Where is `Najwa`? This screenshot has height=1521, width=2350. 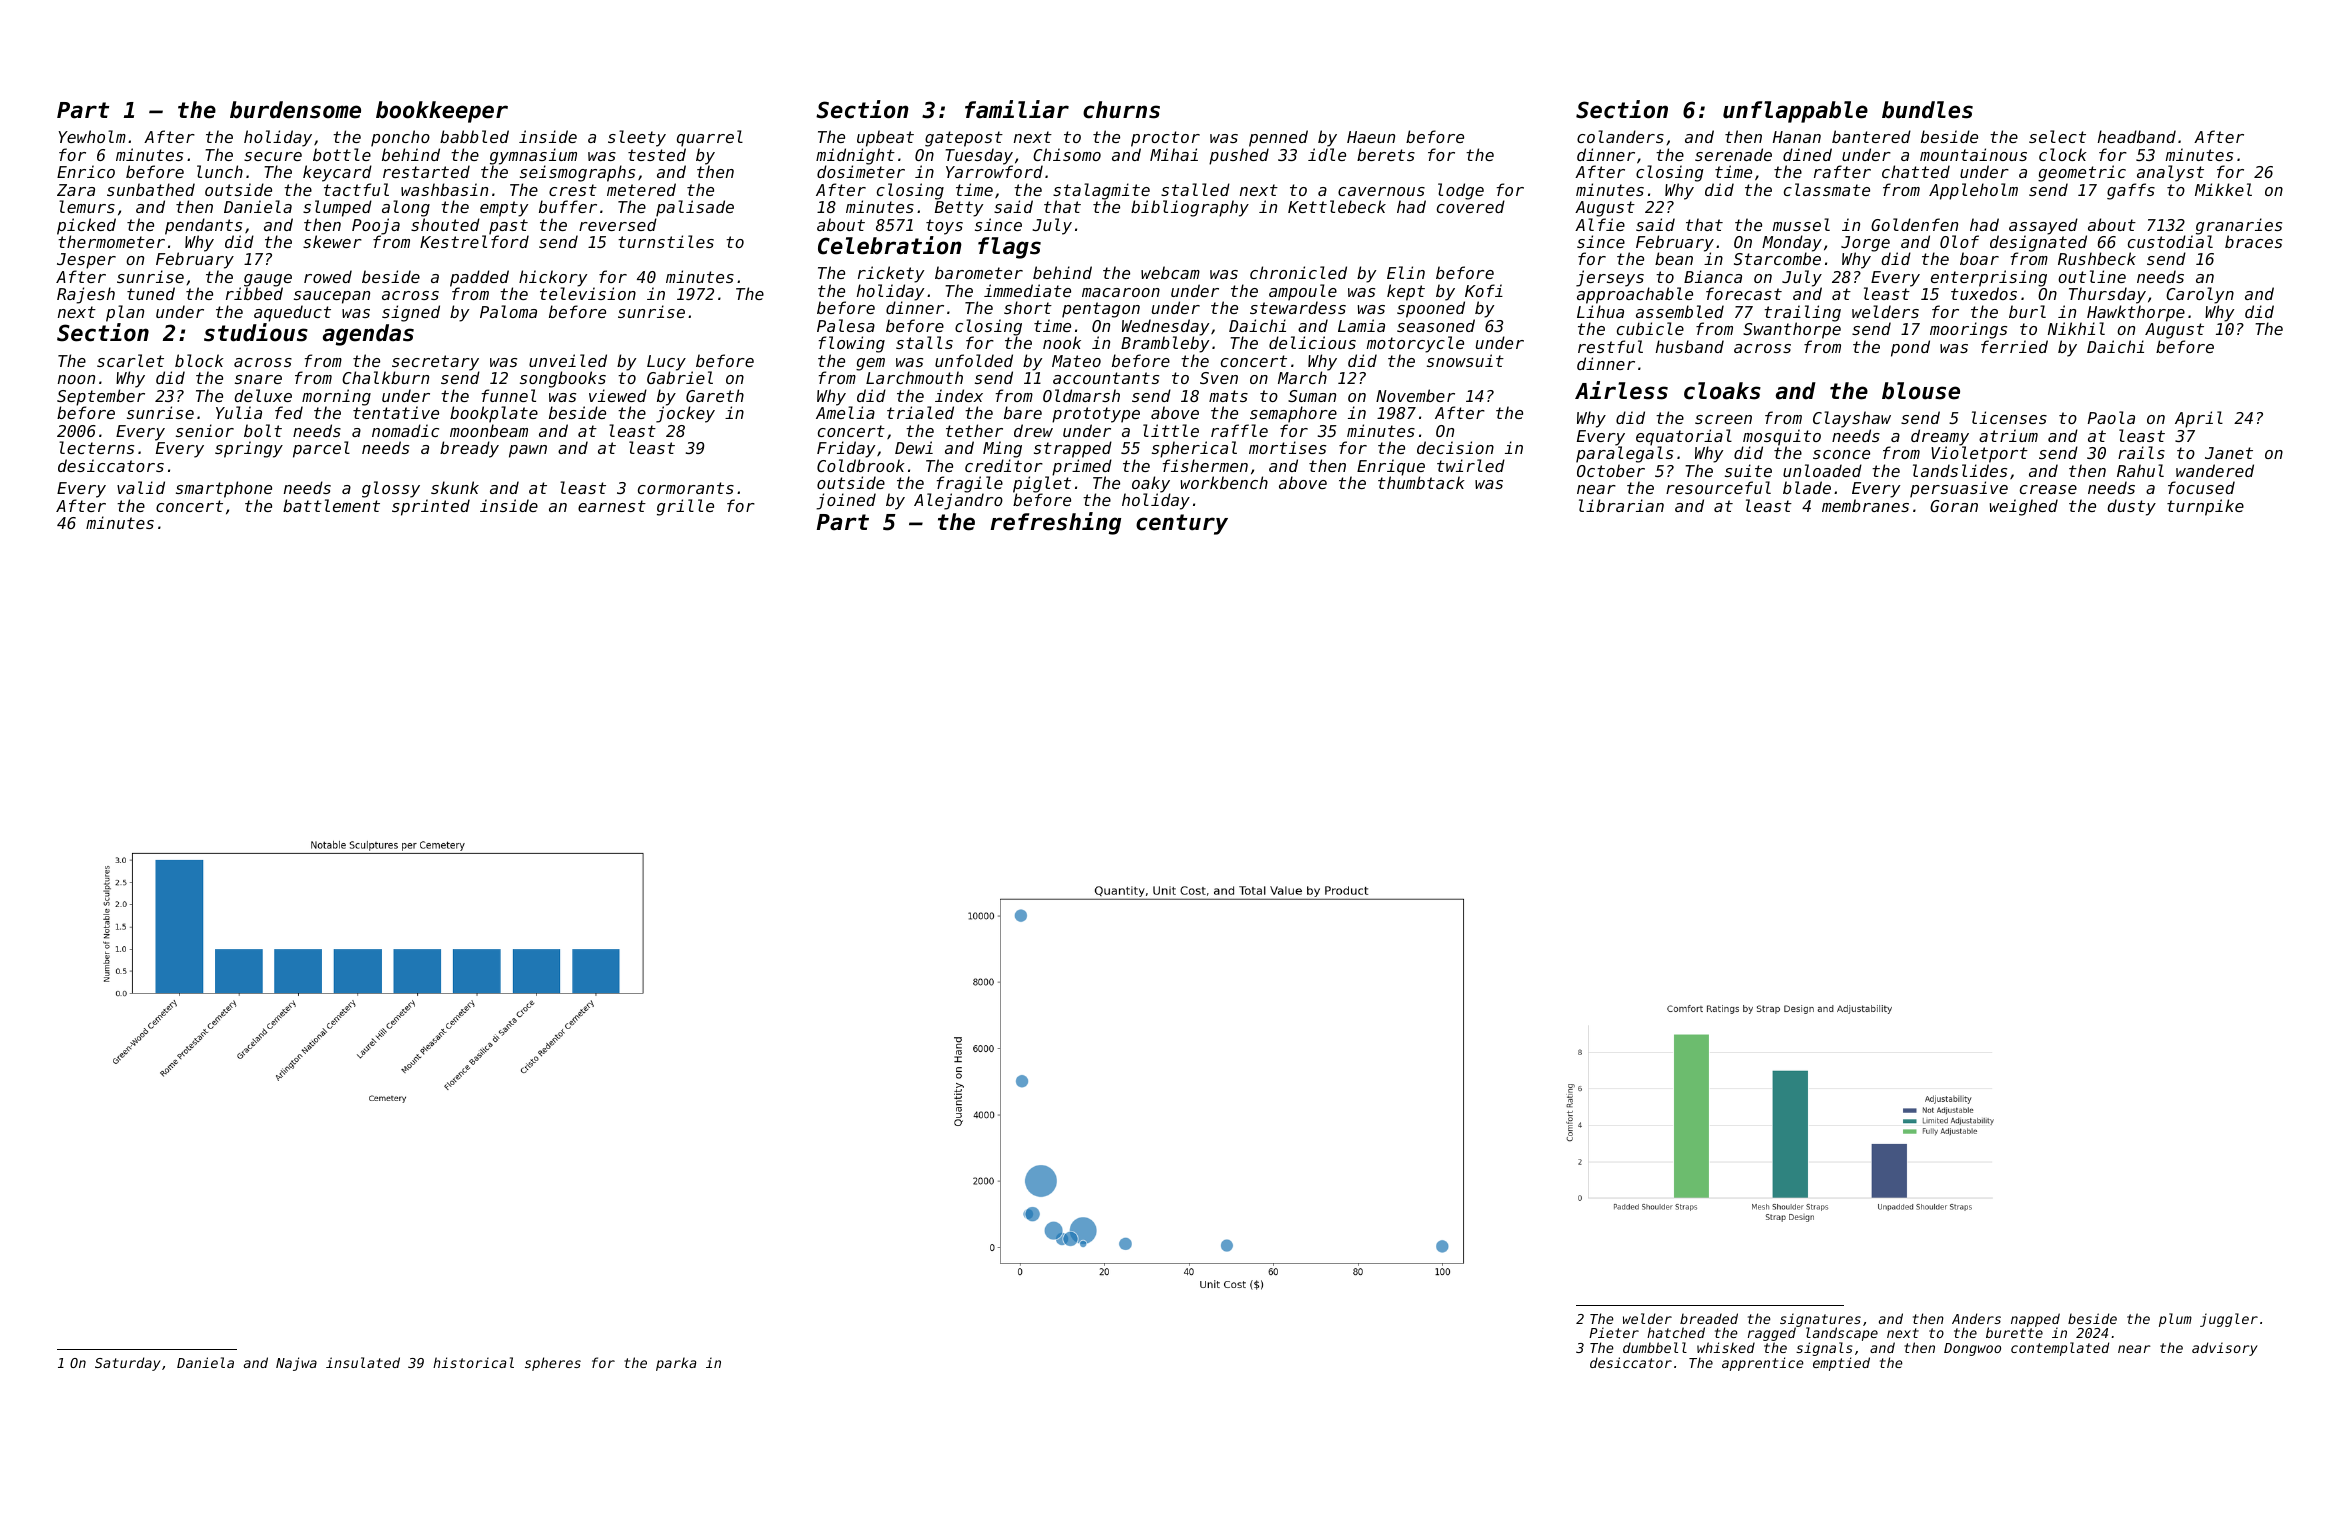 Najwa is located at coordinates (296, 1364).
